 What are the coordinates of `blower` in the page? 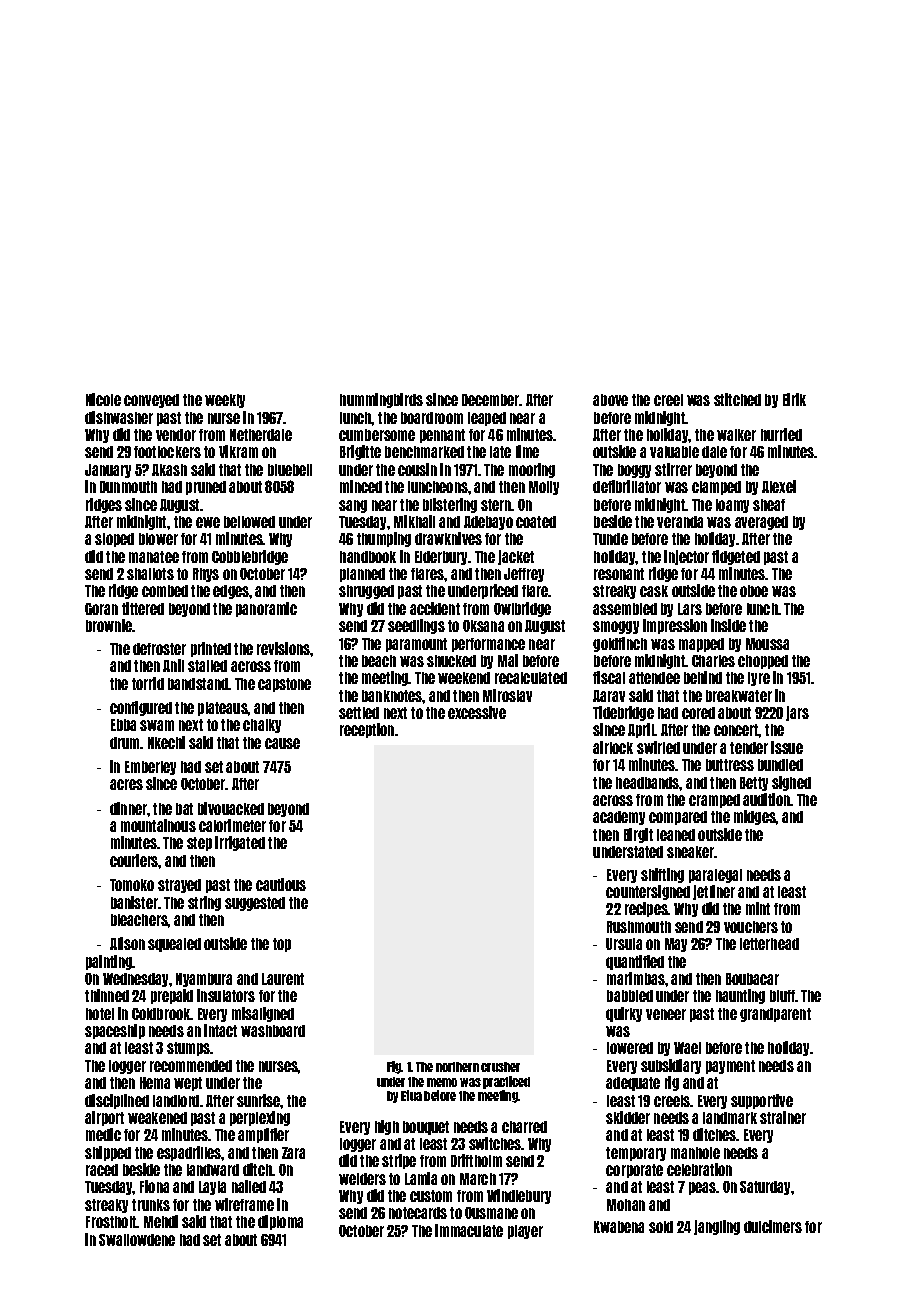 It's located at (158, 539).
